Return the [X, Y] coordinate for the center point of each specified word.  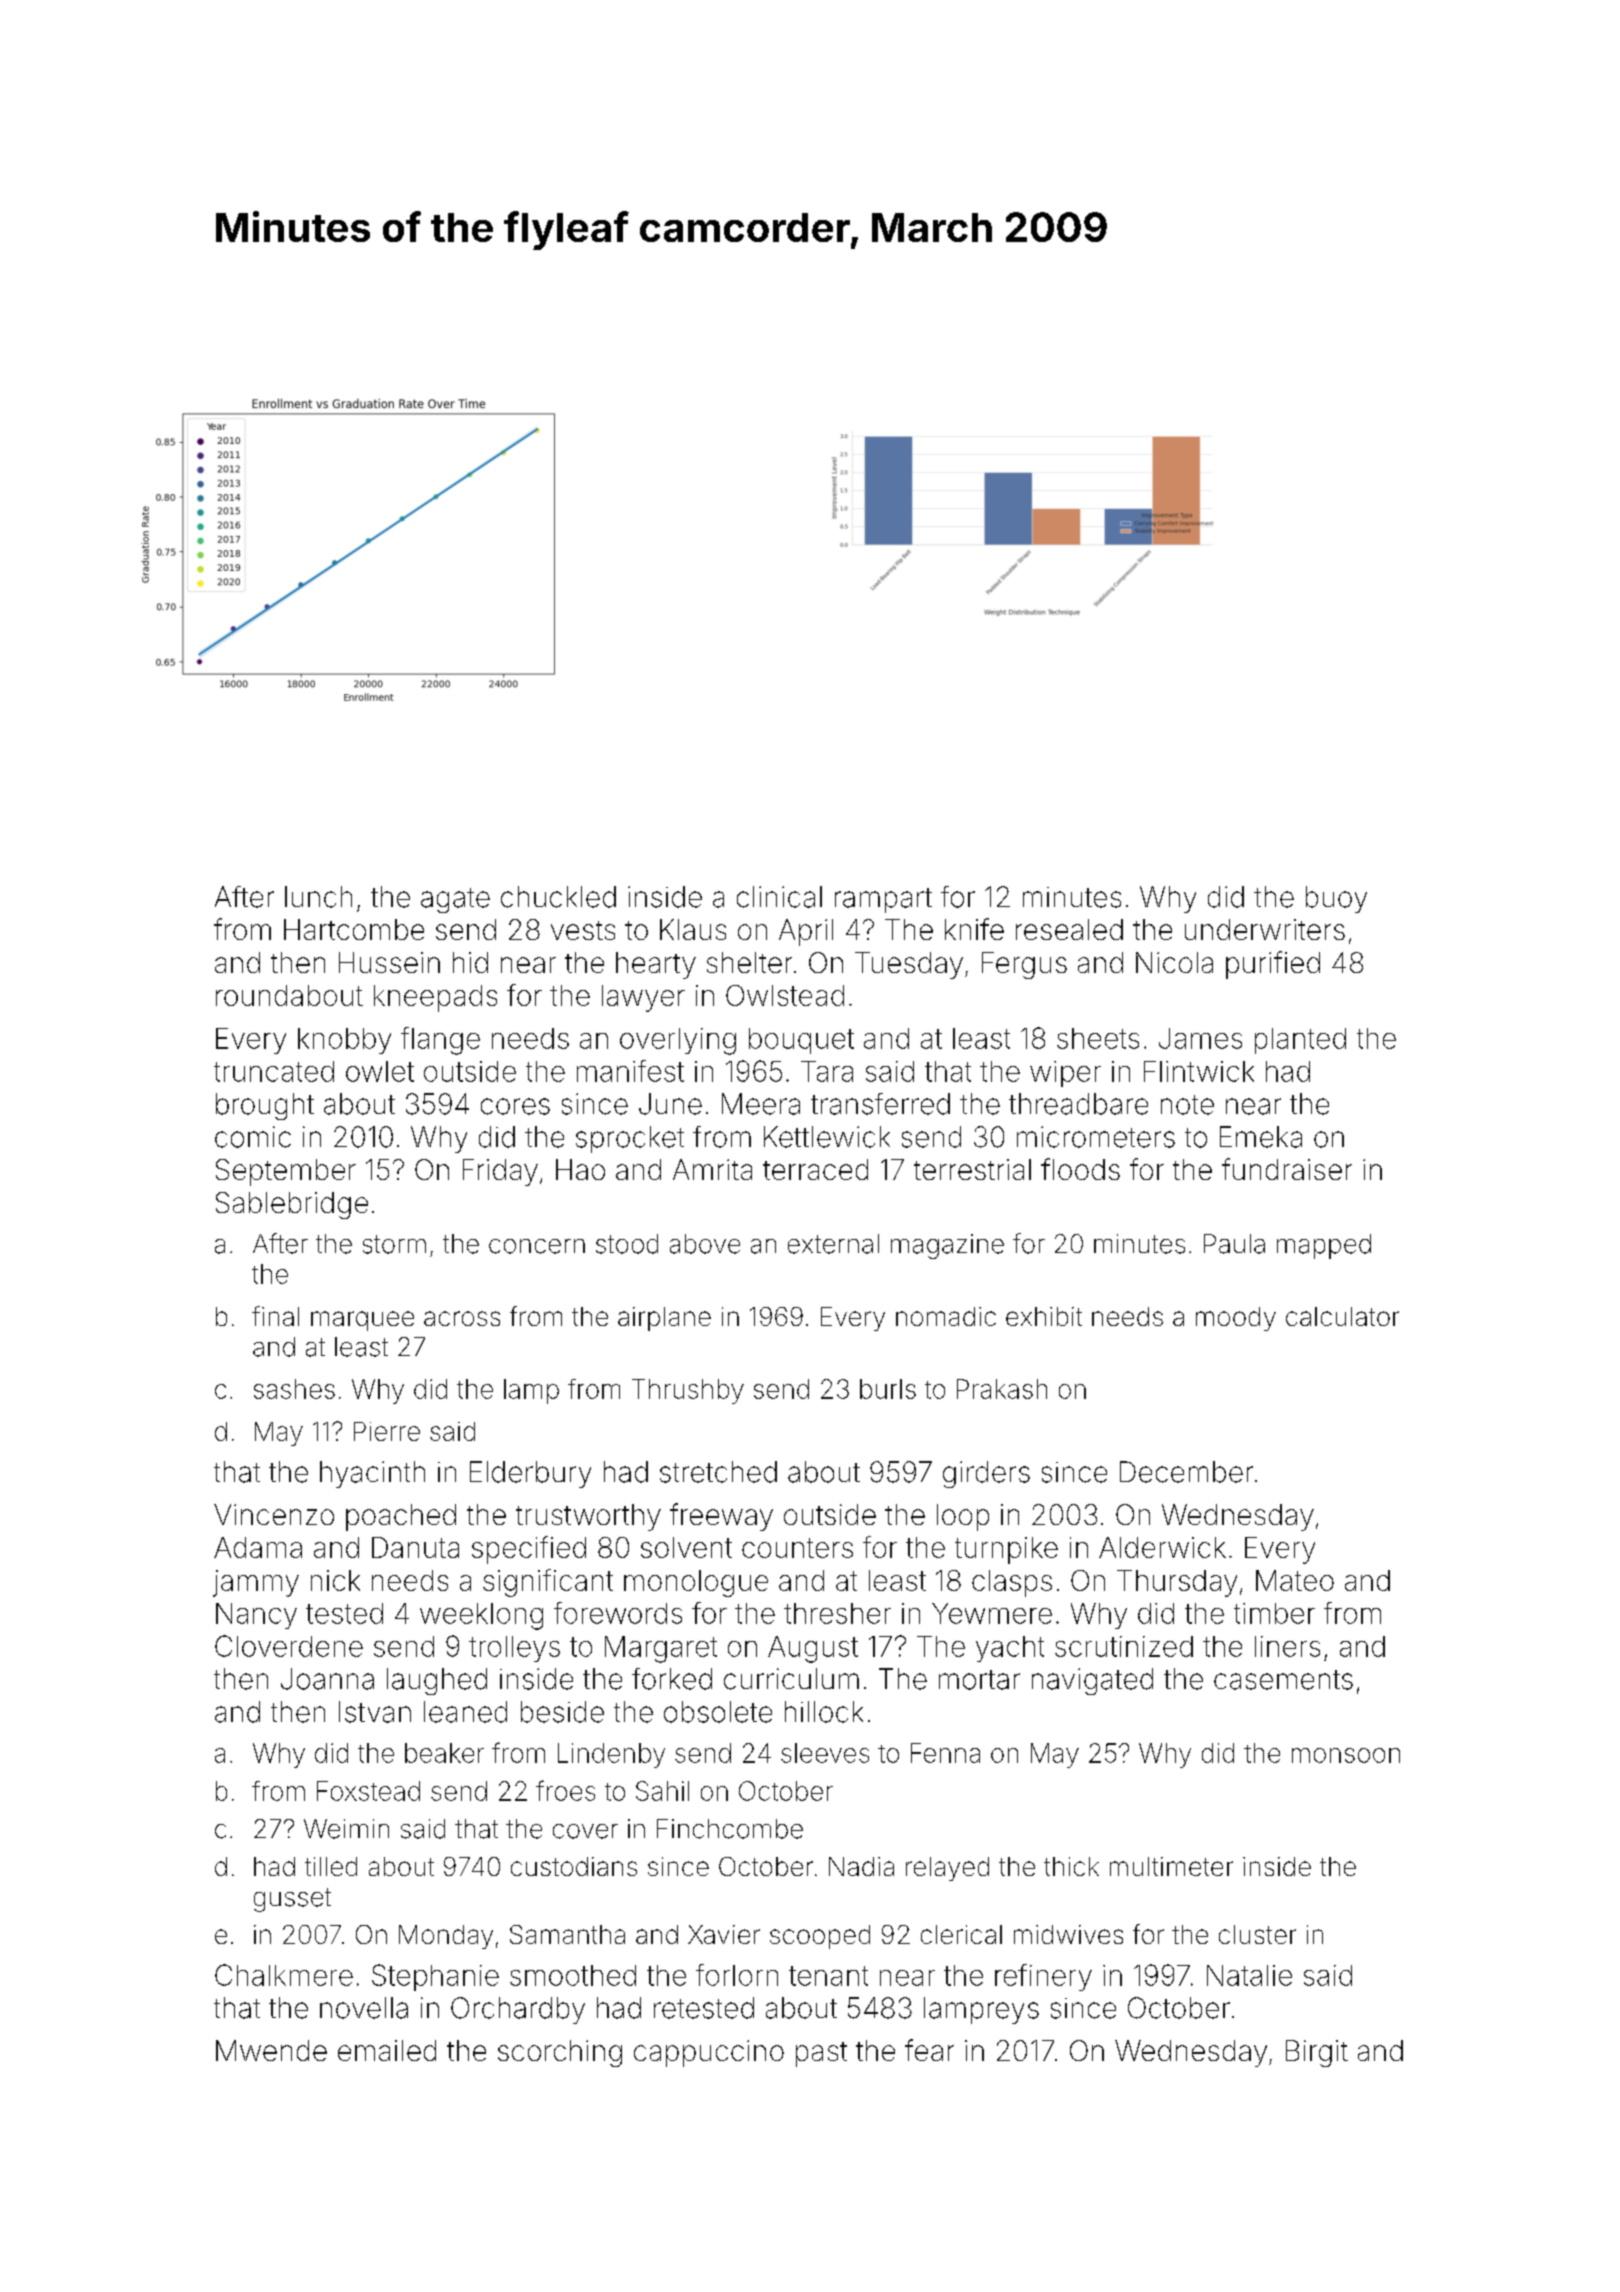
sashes [294, 1389]
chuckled [558, 897]
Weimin [346, 1829]
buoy [1336, 899]
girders [986, 1474]
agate [455, 900]
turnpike [1006, 1550]
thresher [837, 1613]
